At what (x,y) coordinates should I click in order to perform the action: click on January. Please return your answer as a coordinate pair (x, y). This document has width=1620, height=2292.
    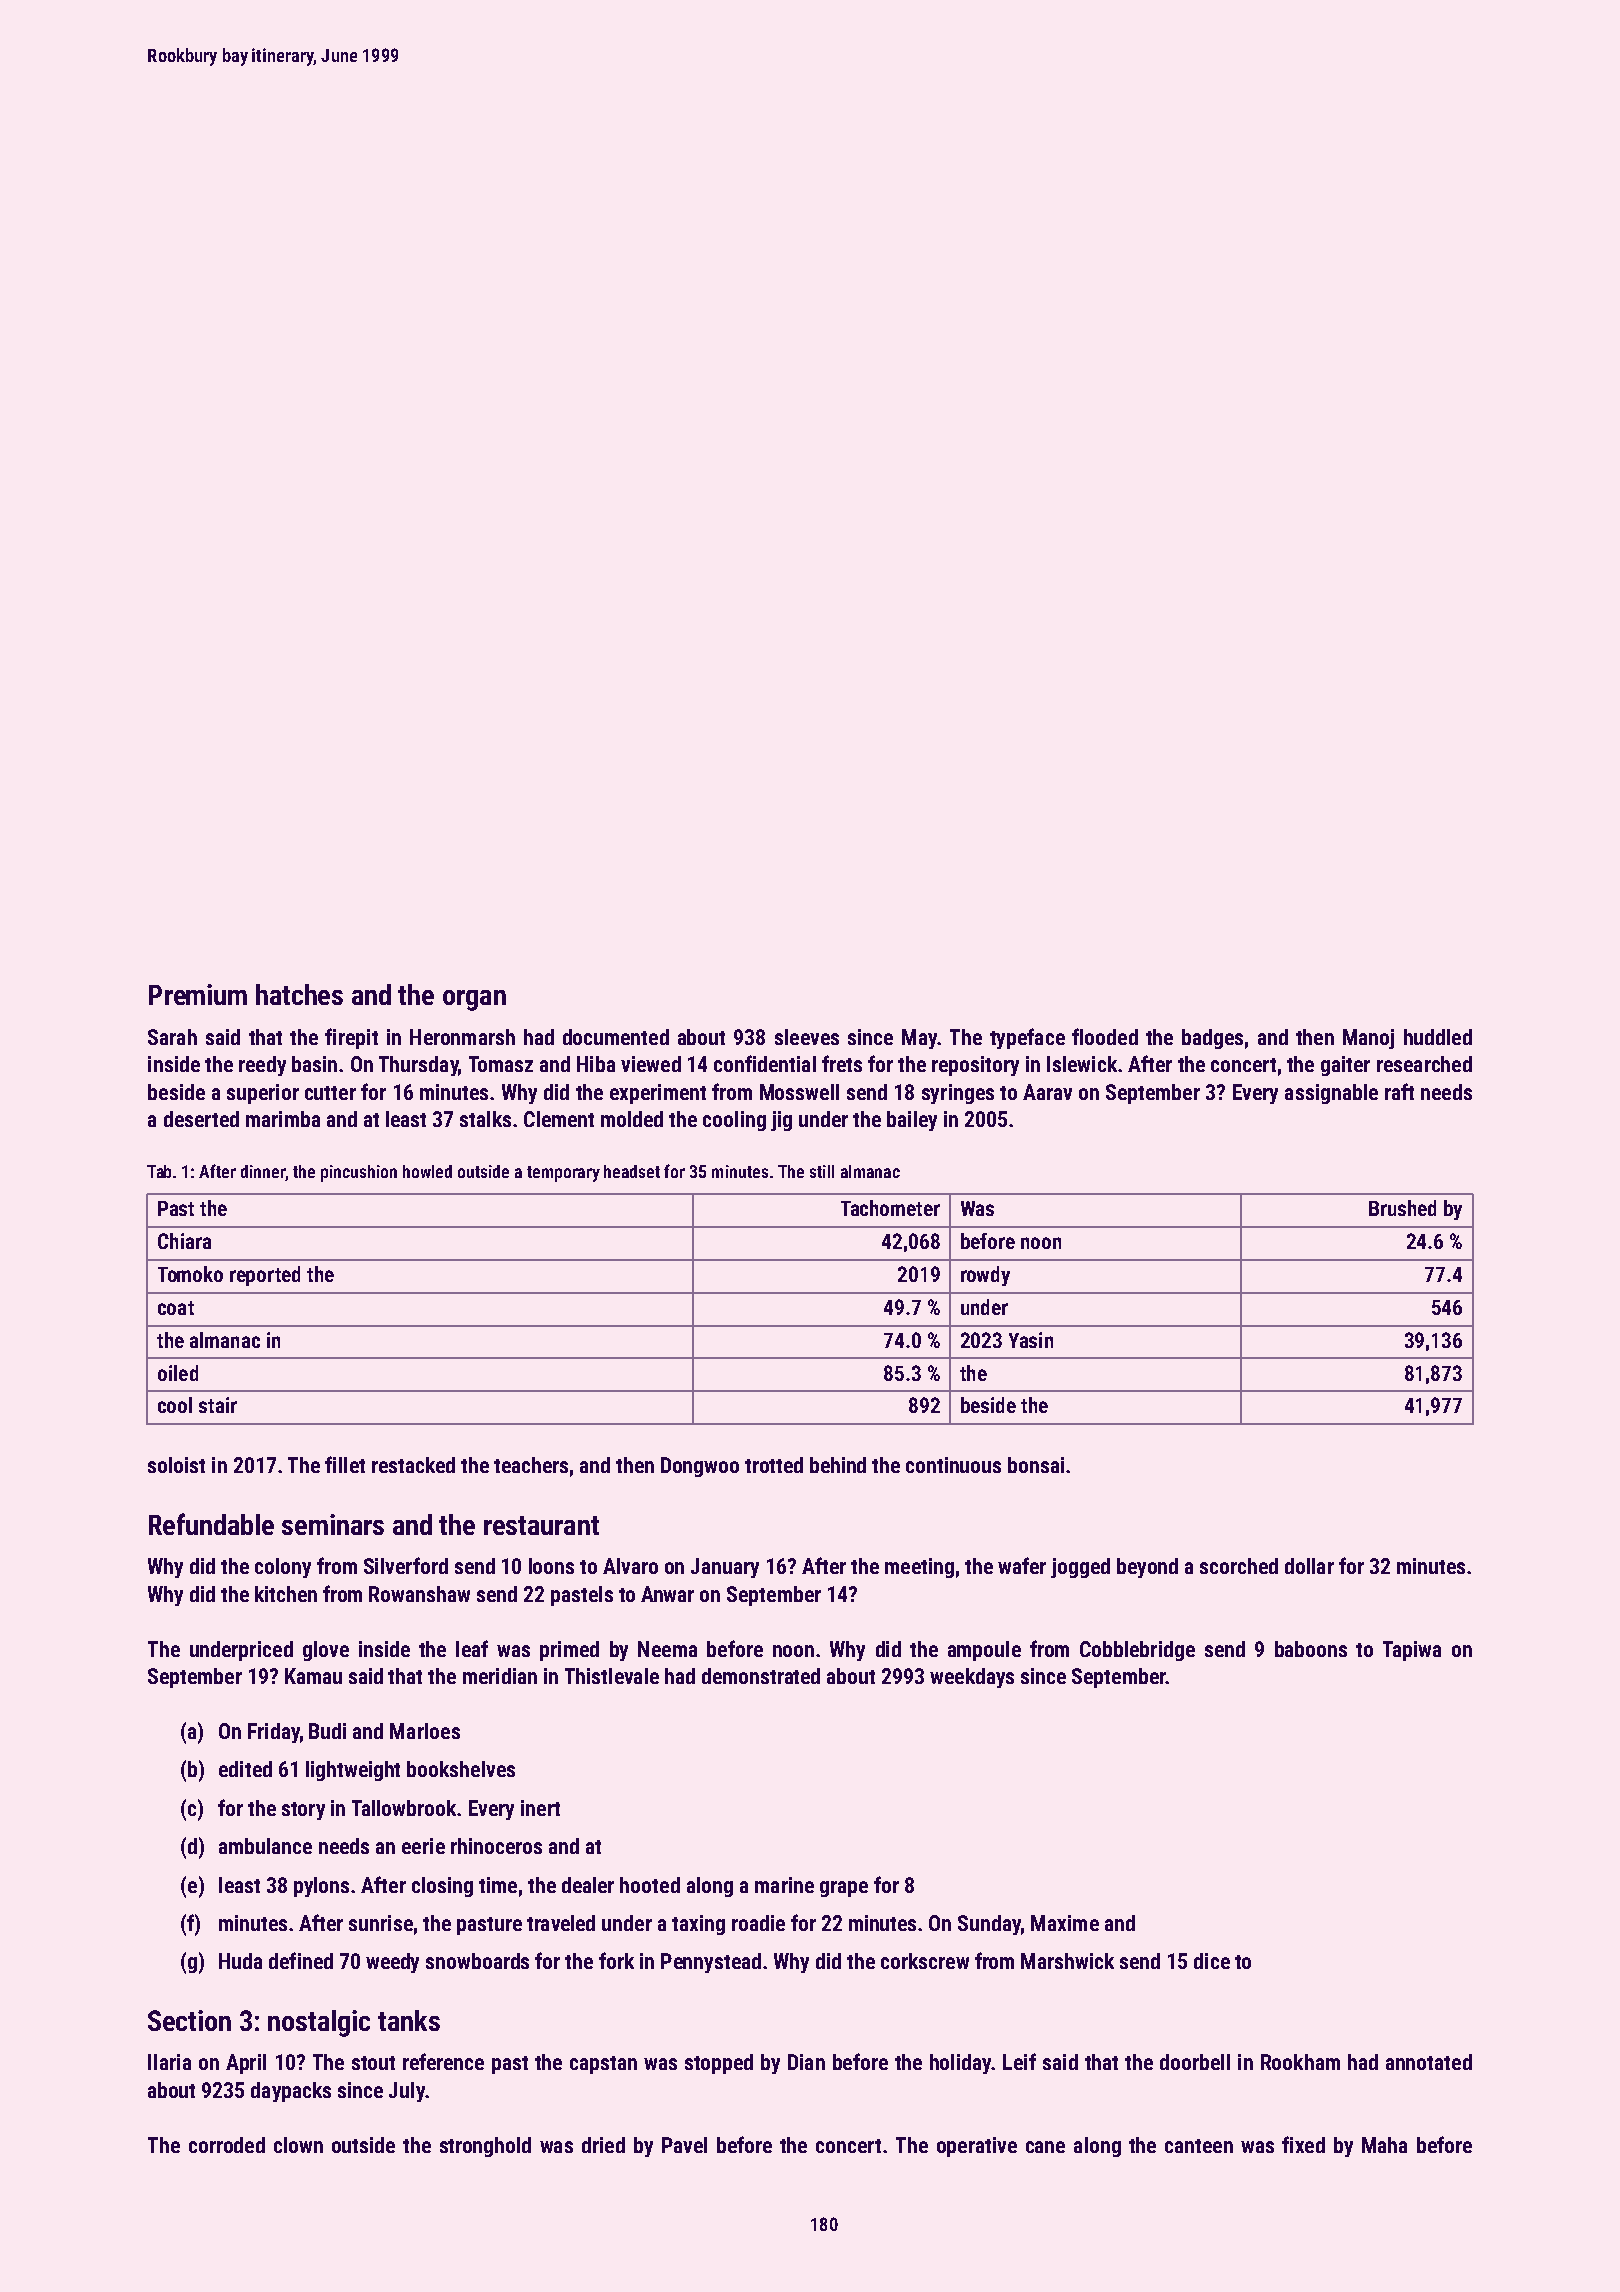
    Looking at the image, I should click on (725, 1568).
